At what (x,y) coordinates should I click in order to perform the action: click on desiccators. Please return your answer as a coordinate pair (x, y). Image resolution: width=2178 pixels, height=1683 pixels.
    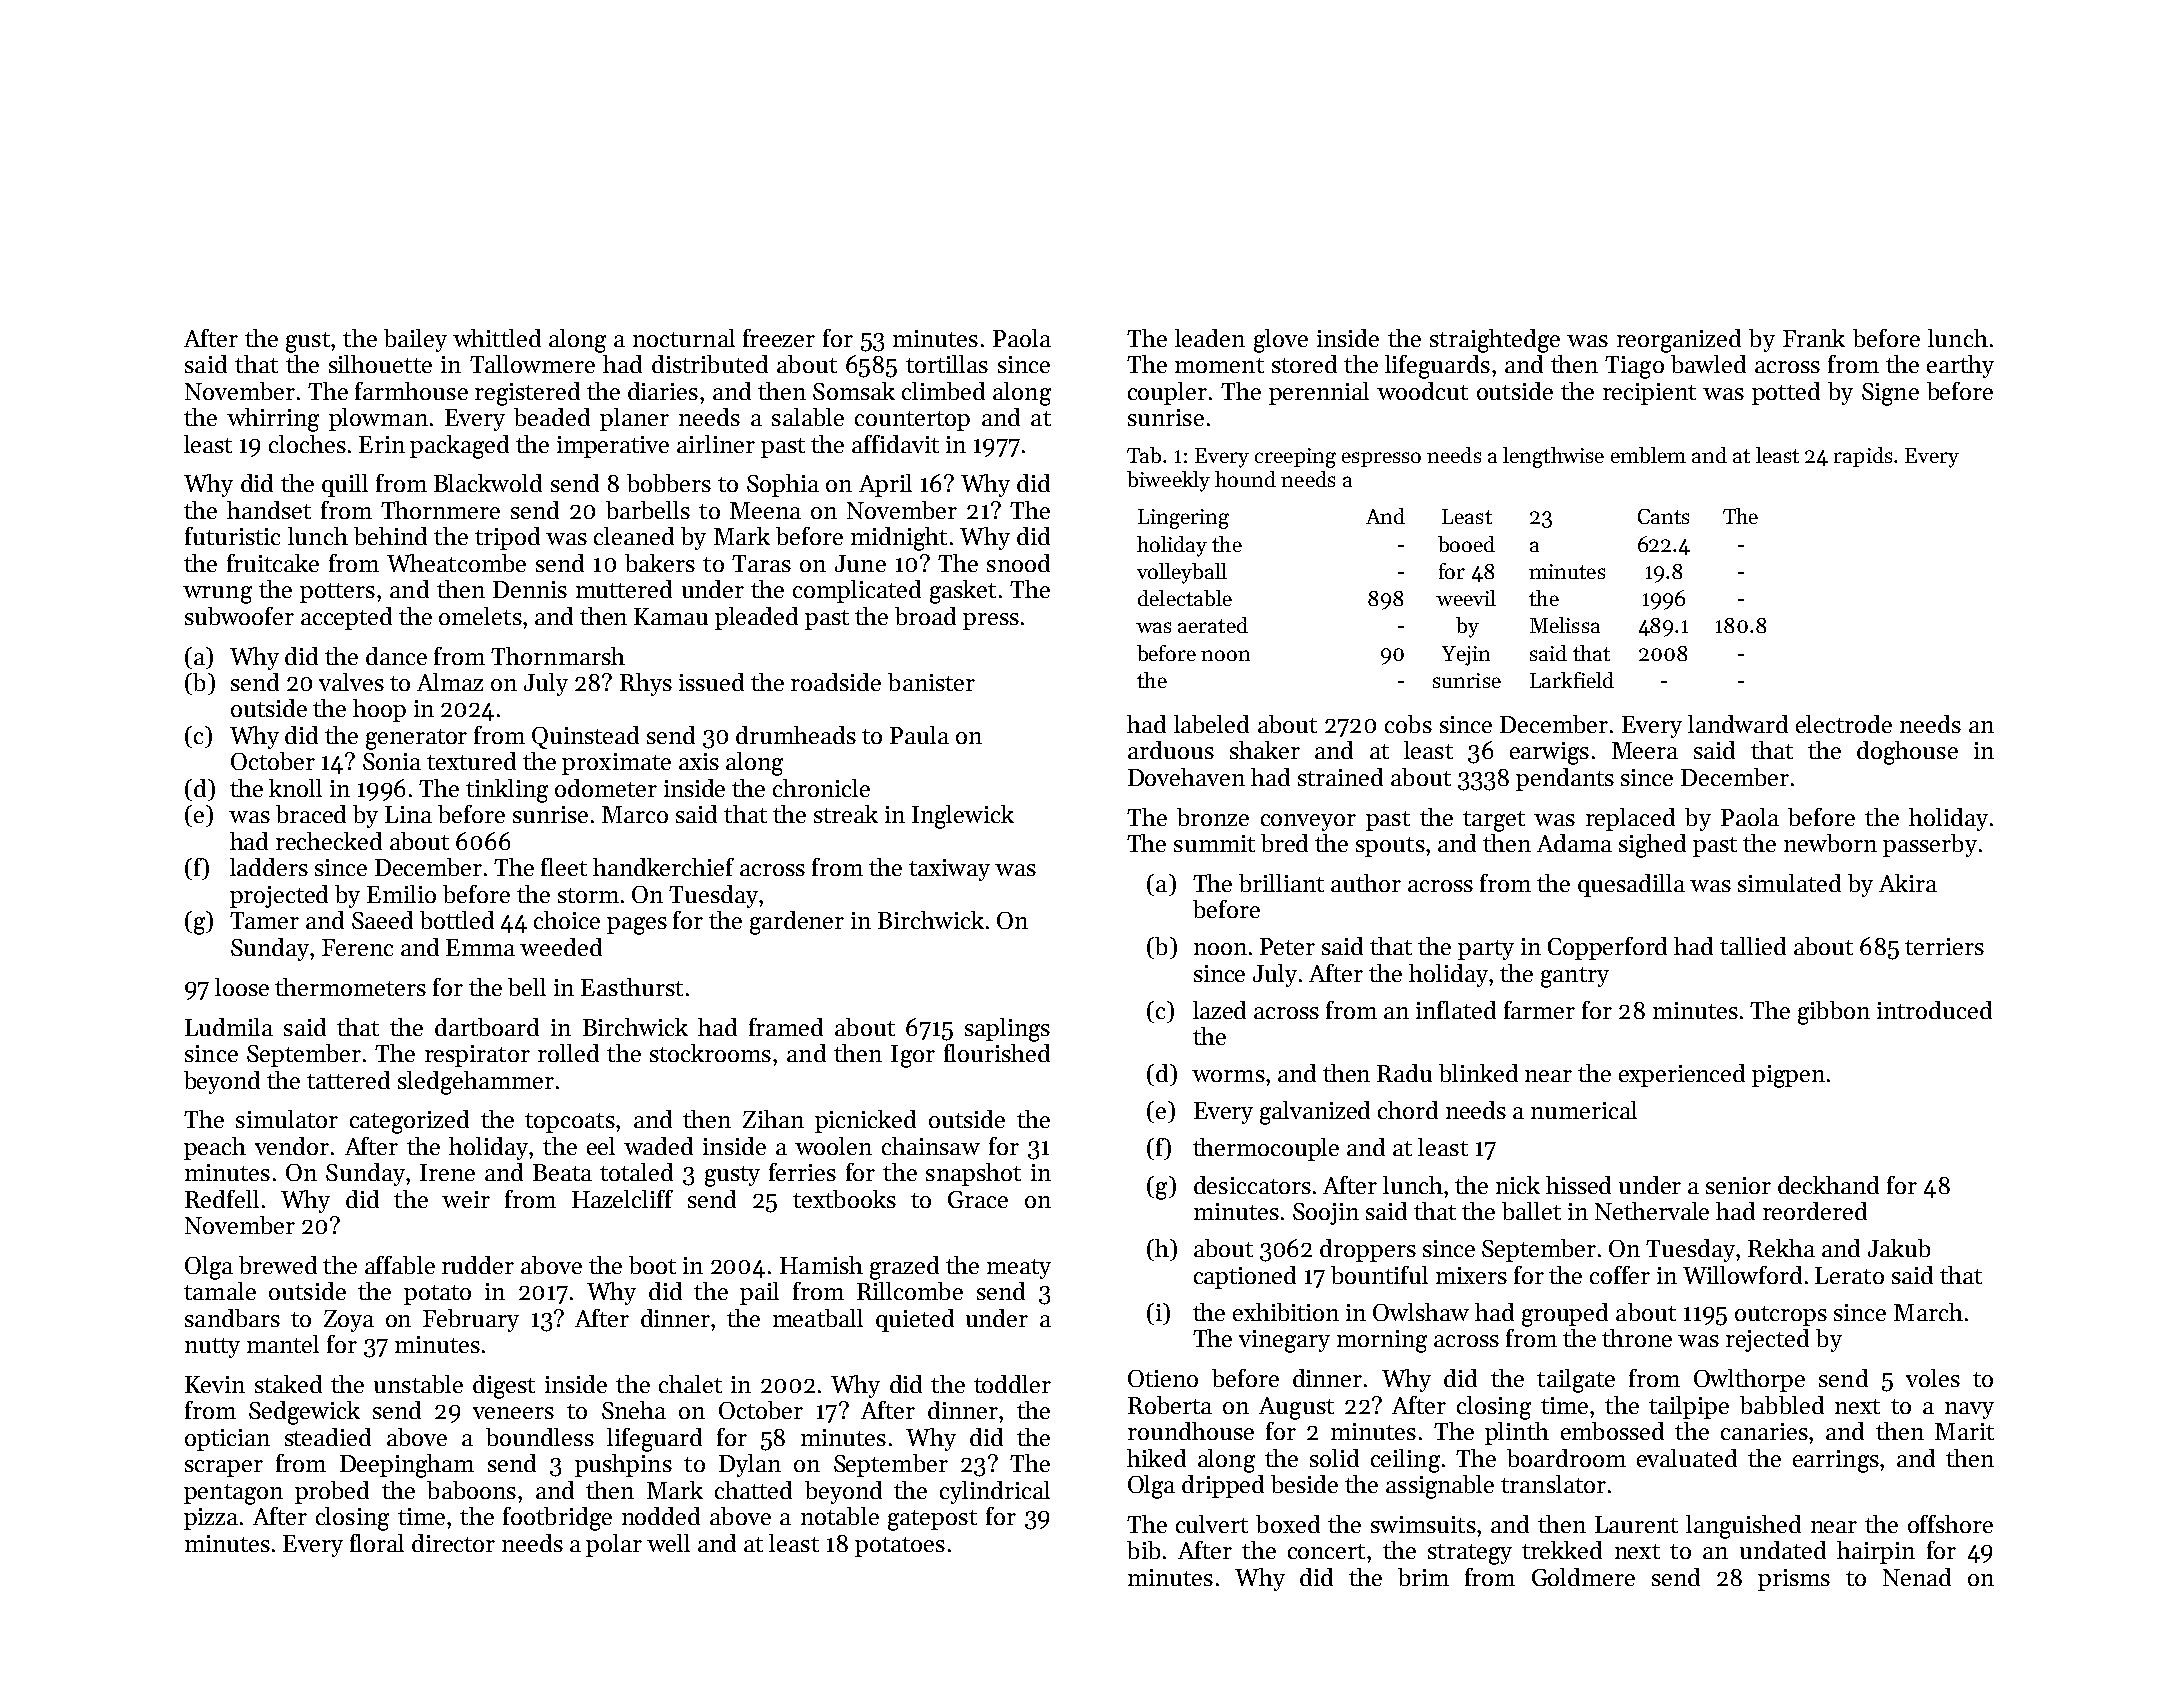
    Looking at the image, I should click on (1252, 1185).
